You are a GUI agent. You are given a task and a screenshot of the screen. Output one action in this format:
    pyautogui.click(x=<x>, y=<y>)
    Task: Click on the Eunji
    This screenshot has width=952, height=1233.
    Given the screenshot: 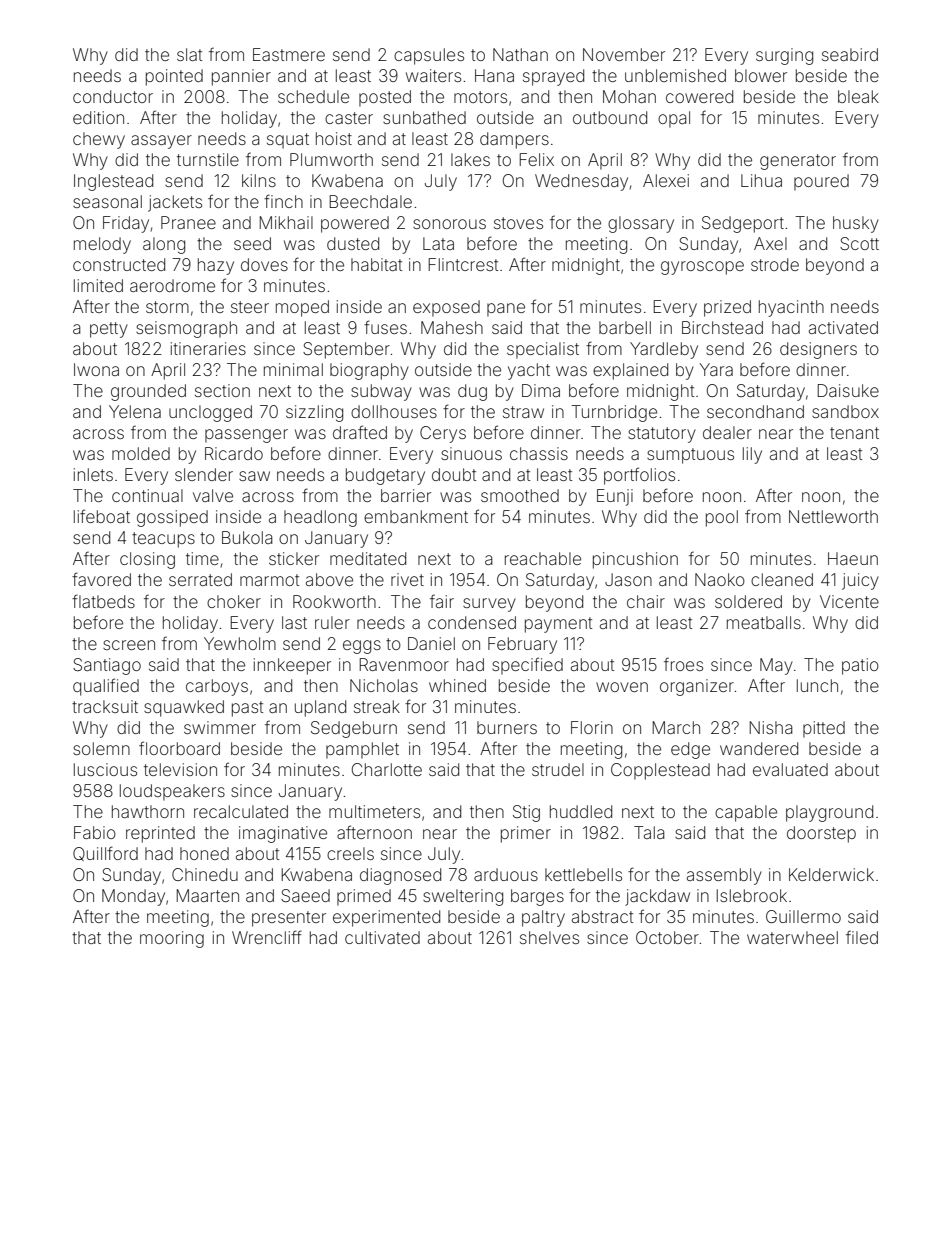 What is the action you would take?
    pyautogui.click(x=615, y=497)
